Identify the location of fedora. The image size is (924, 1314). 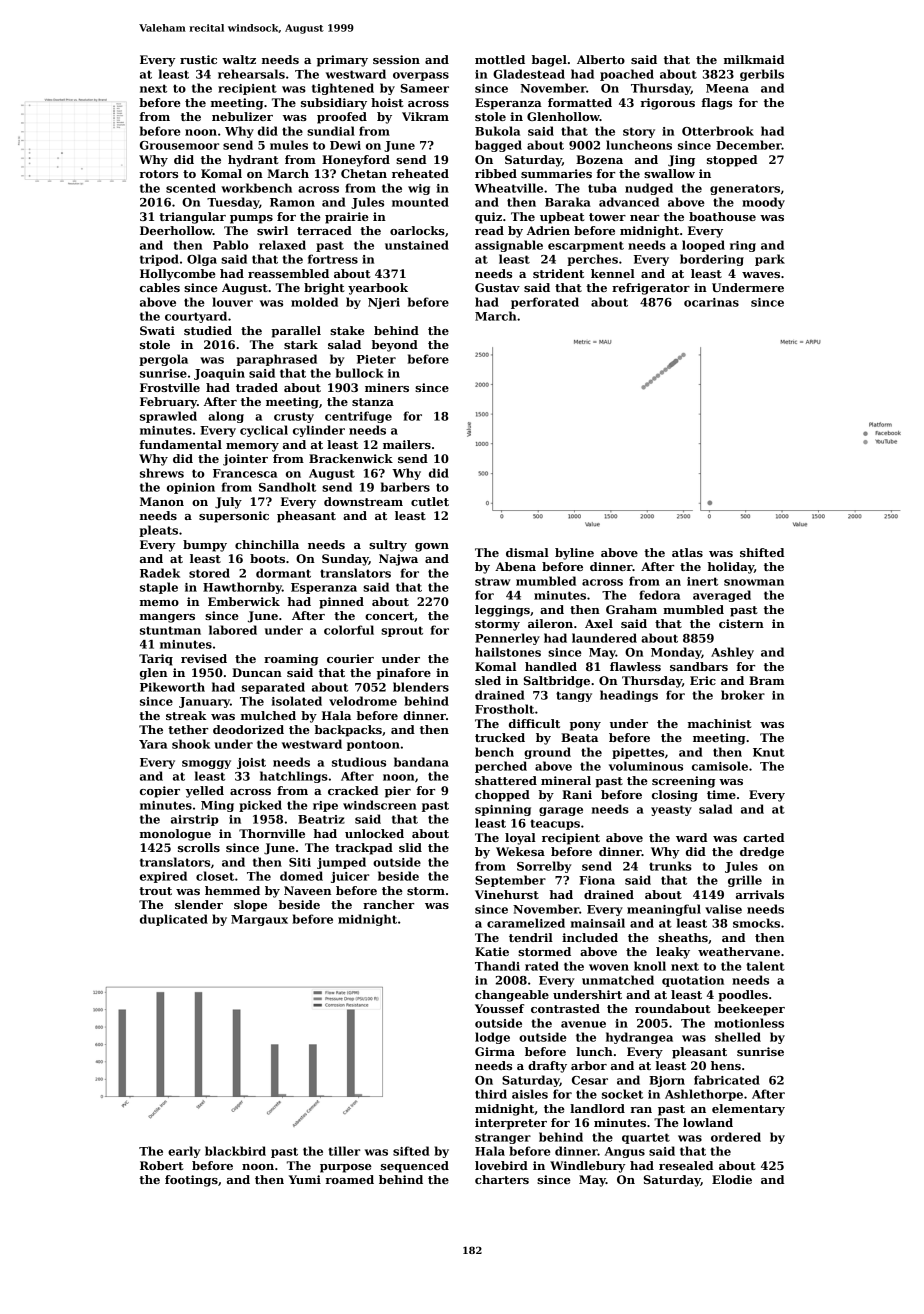
(659, 595).
